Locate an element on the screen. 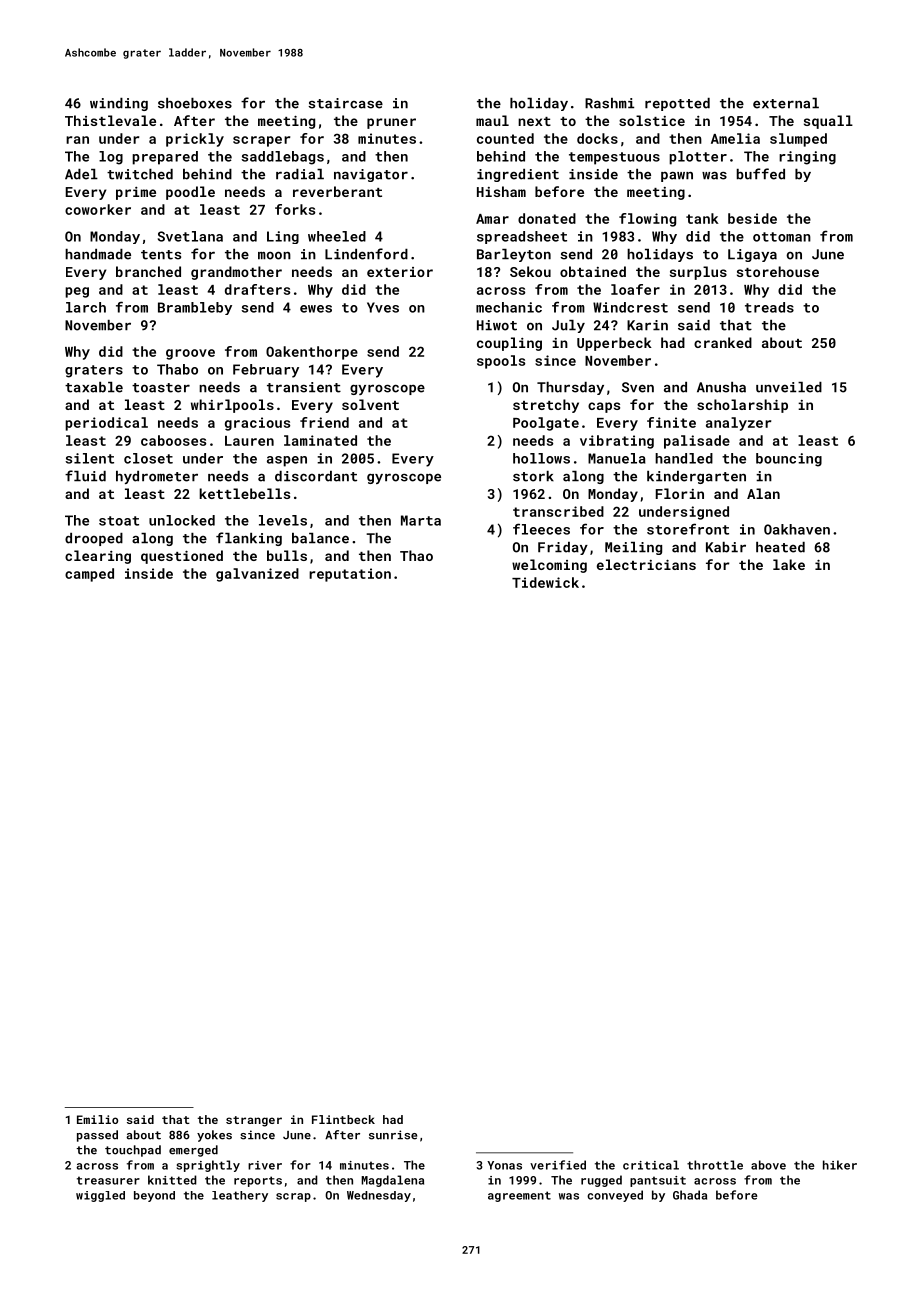 The width and height of the screenshot is (924, 1308). critical is located at coordinates (651, 1165).
